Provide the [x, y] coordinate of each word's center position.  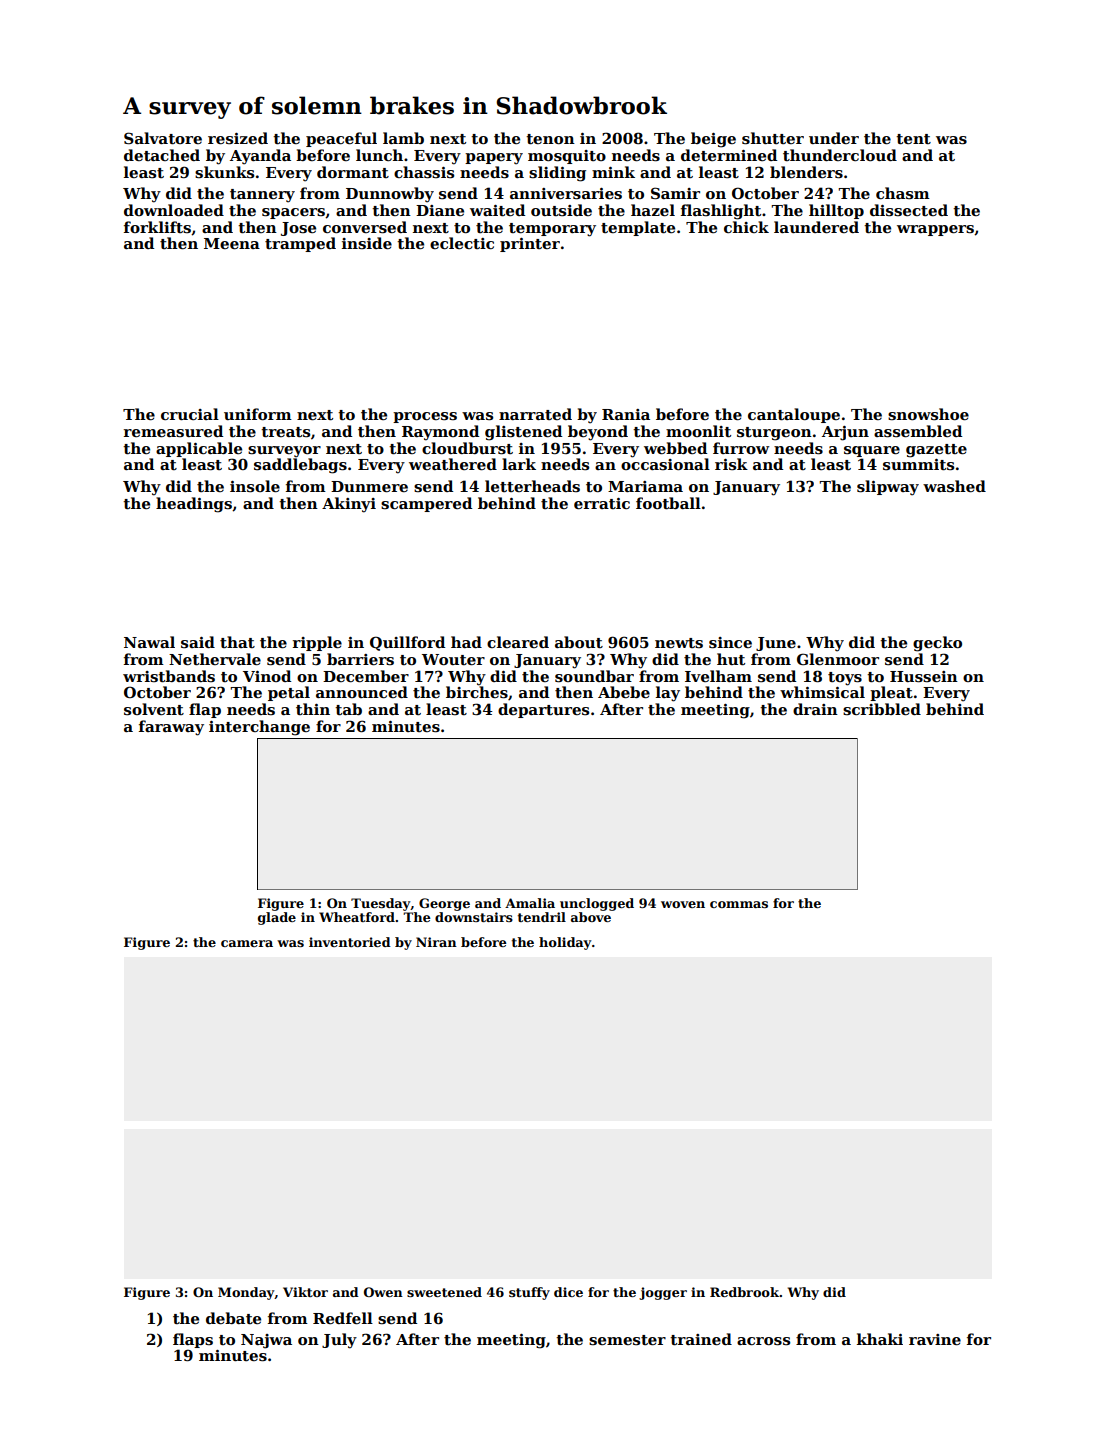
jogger [663, 1293]
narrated [535, 414]
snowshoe [928, 414]
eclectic [462, 243]
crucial [190, 414]
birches [477, 692]
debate [233, 1318]
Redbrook [745, 1292]
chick [746, 227]
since [730, 643]
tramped [300, 244]
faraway [171, 728]
